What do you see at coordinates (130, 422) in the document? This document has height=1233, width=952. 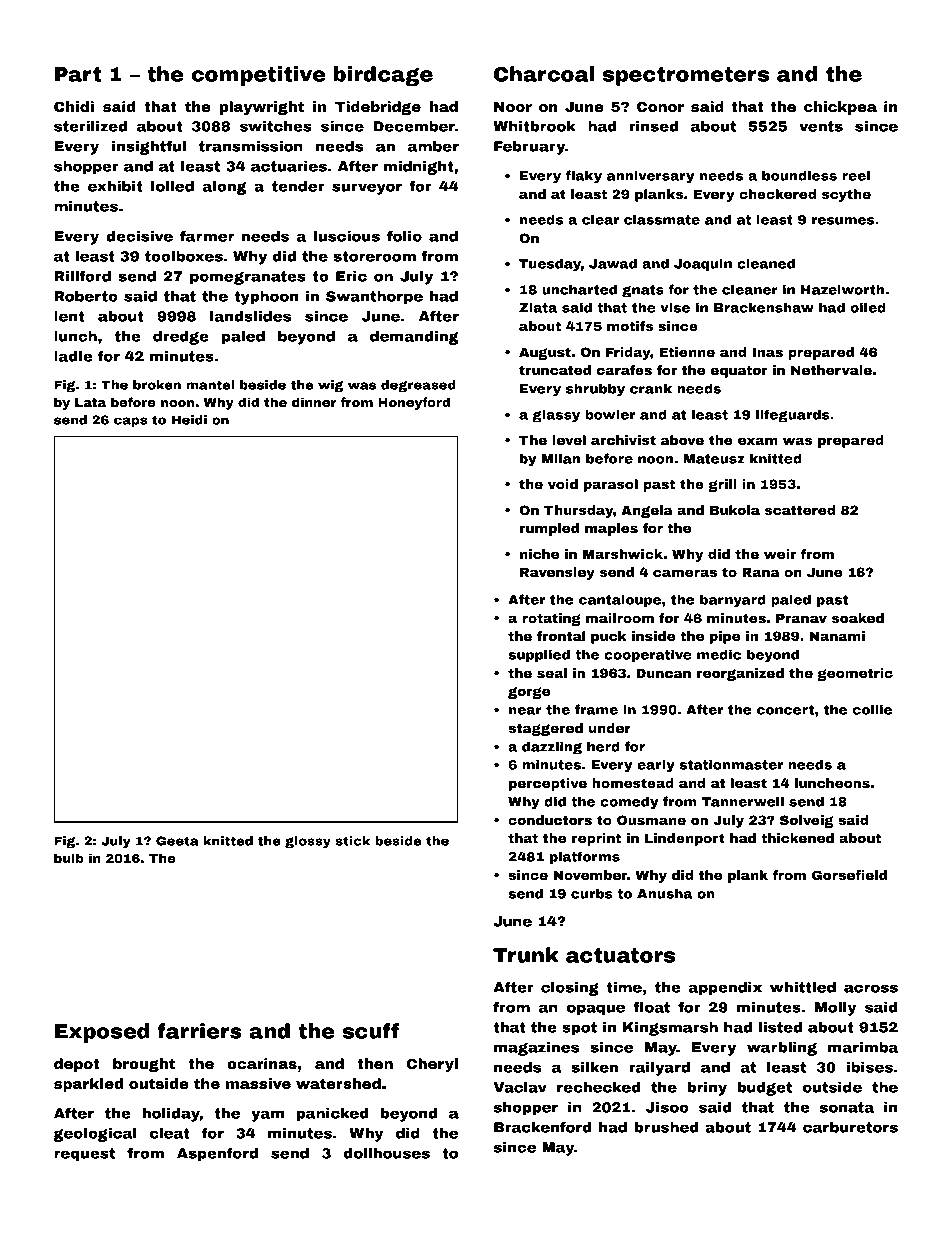 I see `caps` at bounding box center [130, 422].
